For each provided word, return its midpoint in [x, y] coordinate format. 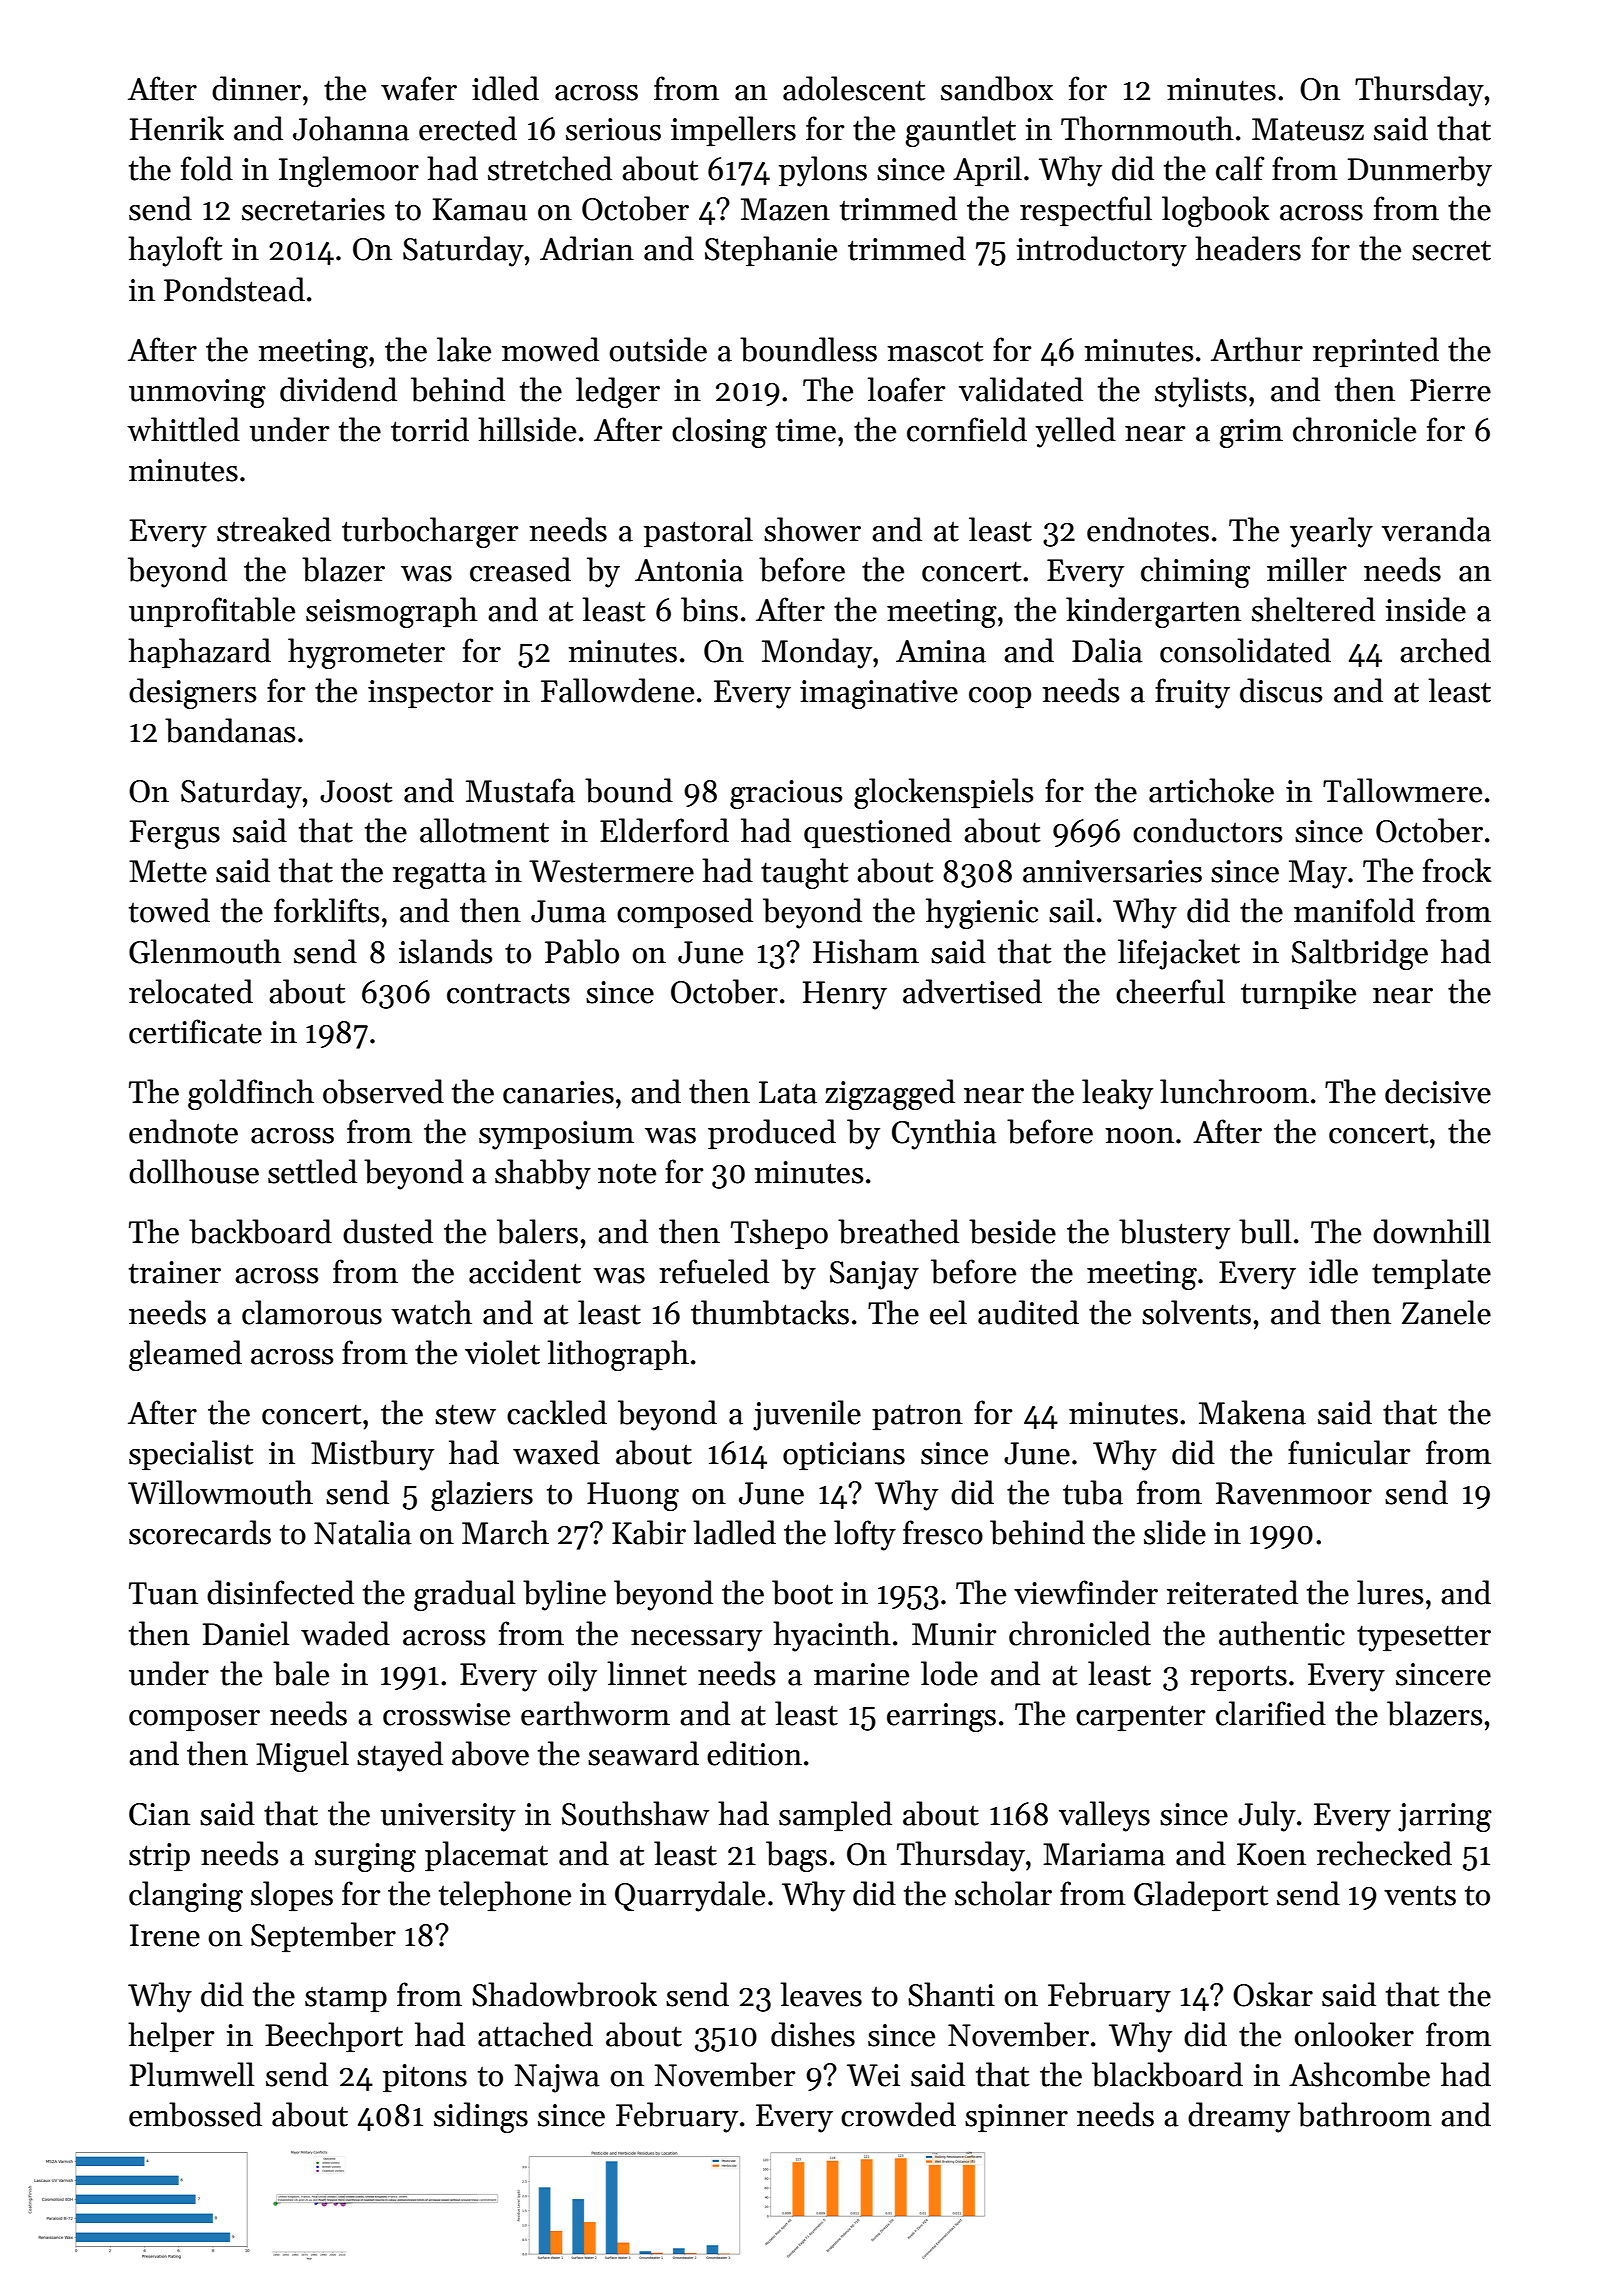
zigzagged [890, 1094]
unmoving [197, 393]
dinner [256, 88]
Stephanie [771, 251]
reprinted [1376, 352]
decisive [1438, 1091]
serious [613, 129]
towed [169, 910]
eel [948, 1312]
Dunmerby [1420, 171]
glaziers [482, 1495]
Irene [165, 1935]
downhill [1432, 1231]
